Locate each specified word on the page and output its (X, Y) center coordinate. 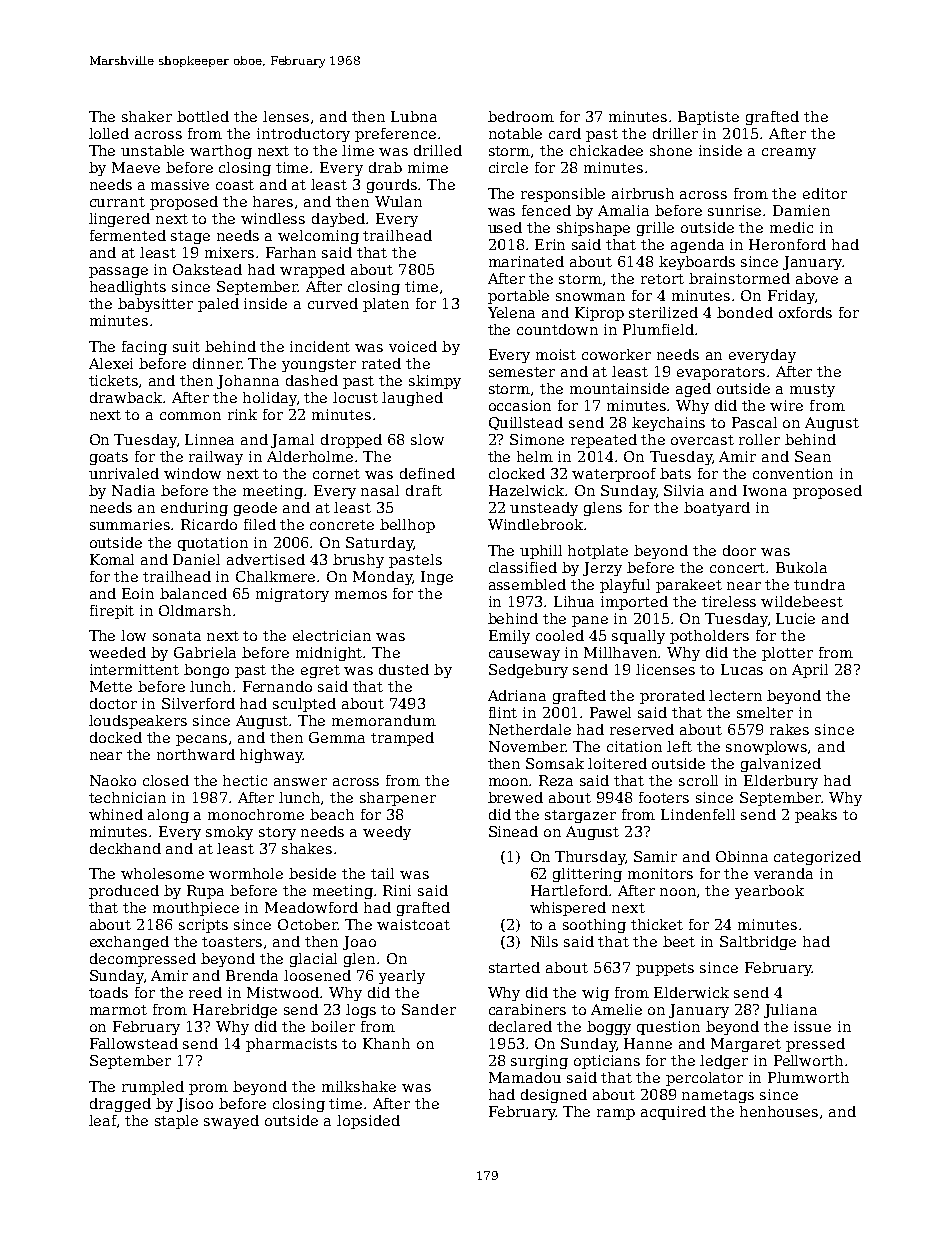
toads (108, 992)
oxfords (805, 312)
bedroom (521, 116)
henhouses (779, 1111)
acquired (673, 1113)
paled (218, 305)
